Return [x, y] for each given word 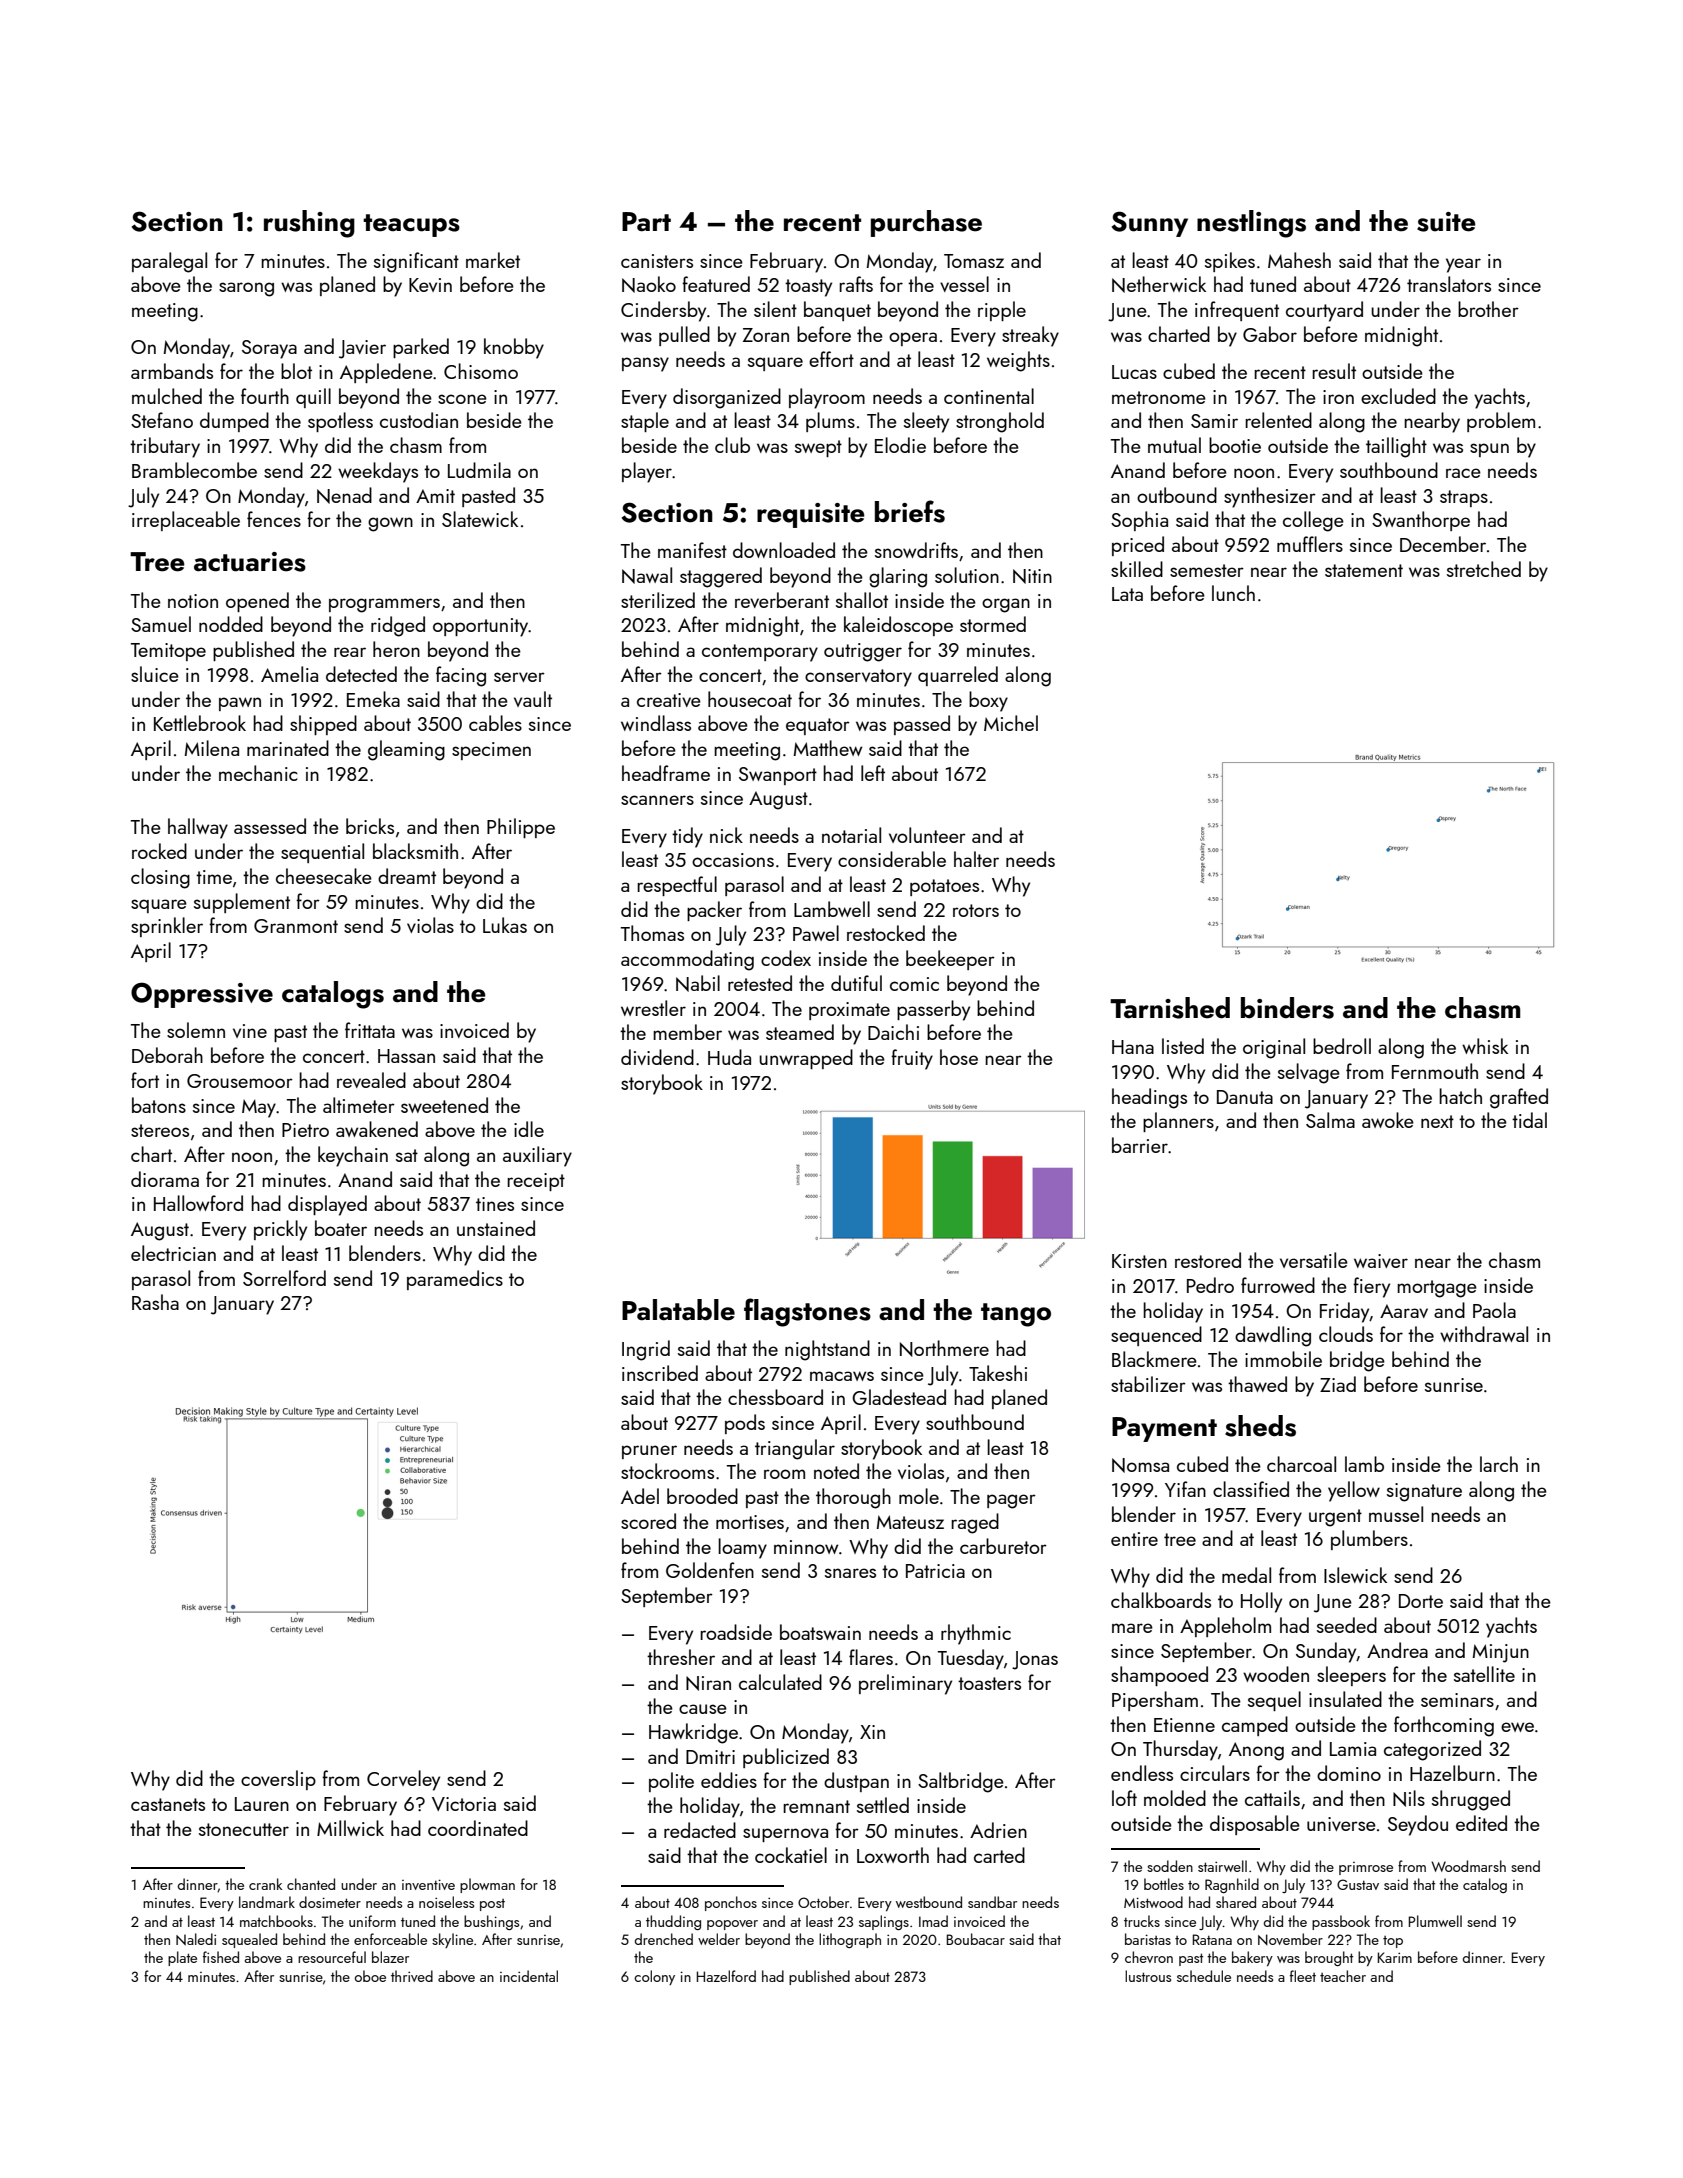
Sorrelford [284, 1278]
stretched [1484, 569]
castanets [168, 1804]
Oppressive [202, 995]
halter [976, 859]
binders [1287, 1008]
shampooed [1159, 1676]
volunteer [927, 835]
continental [989, 396]
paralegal [169, 262]
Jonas [1035, 1660]
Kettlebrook [200, 723]
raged [975, 1523]
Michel [1011, 723]
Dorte [1421, 1601]
